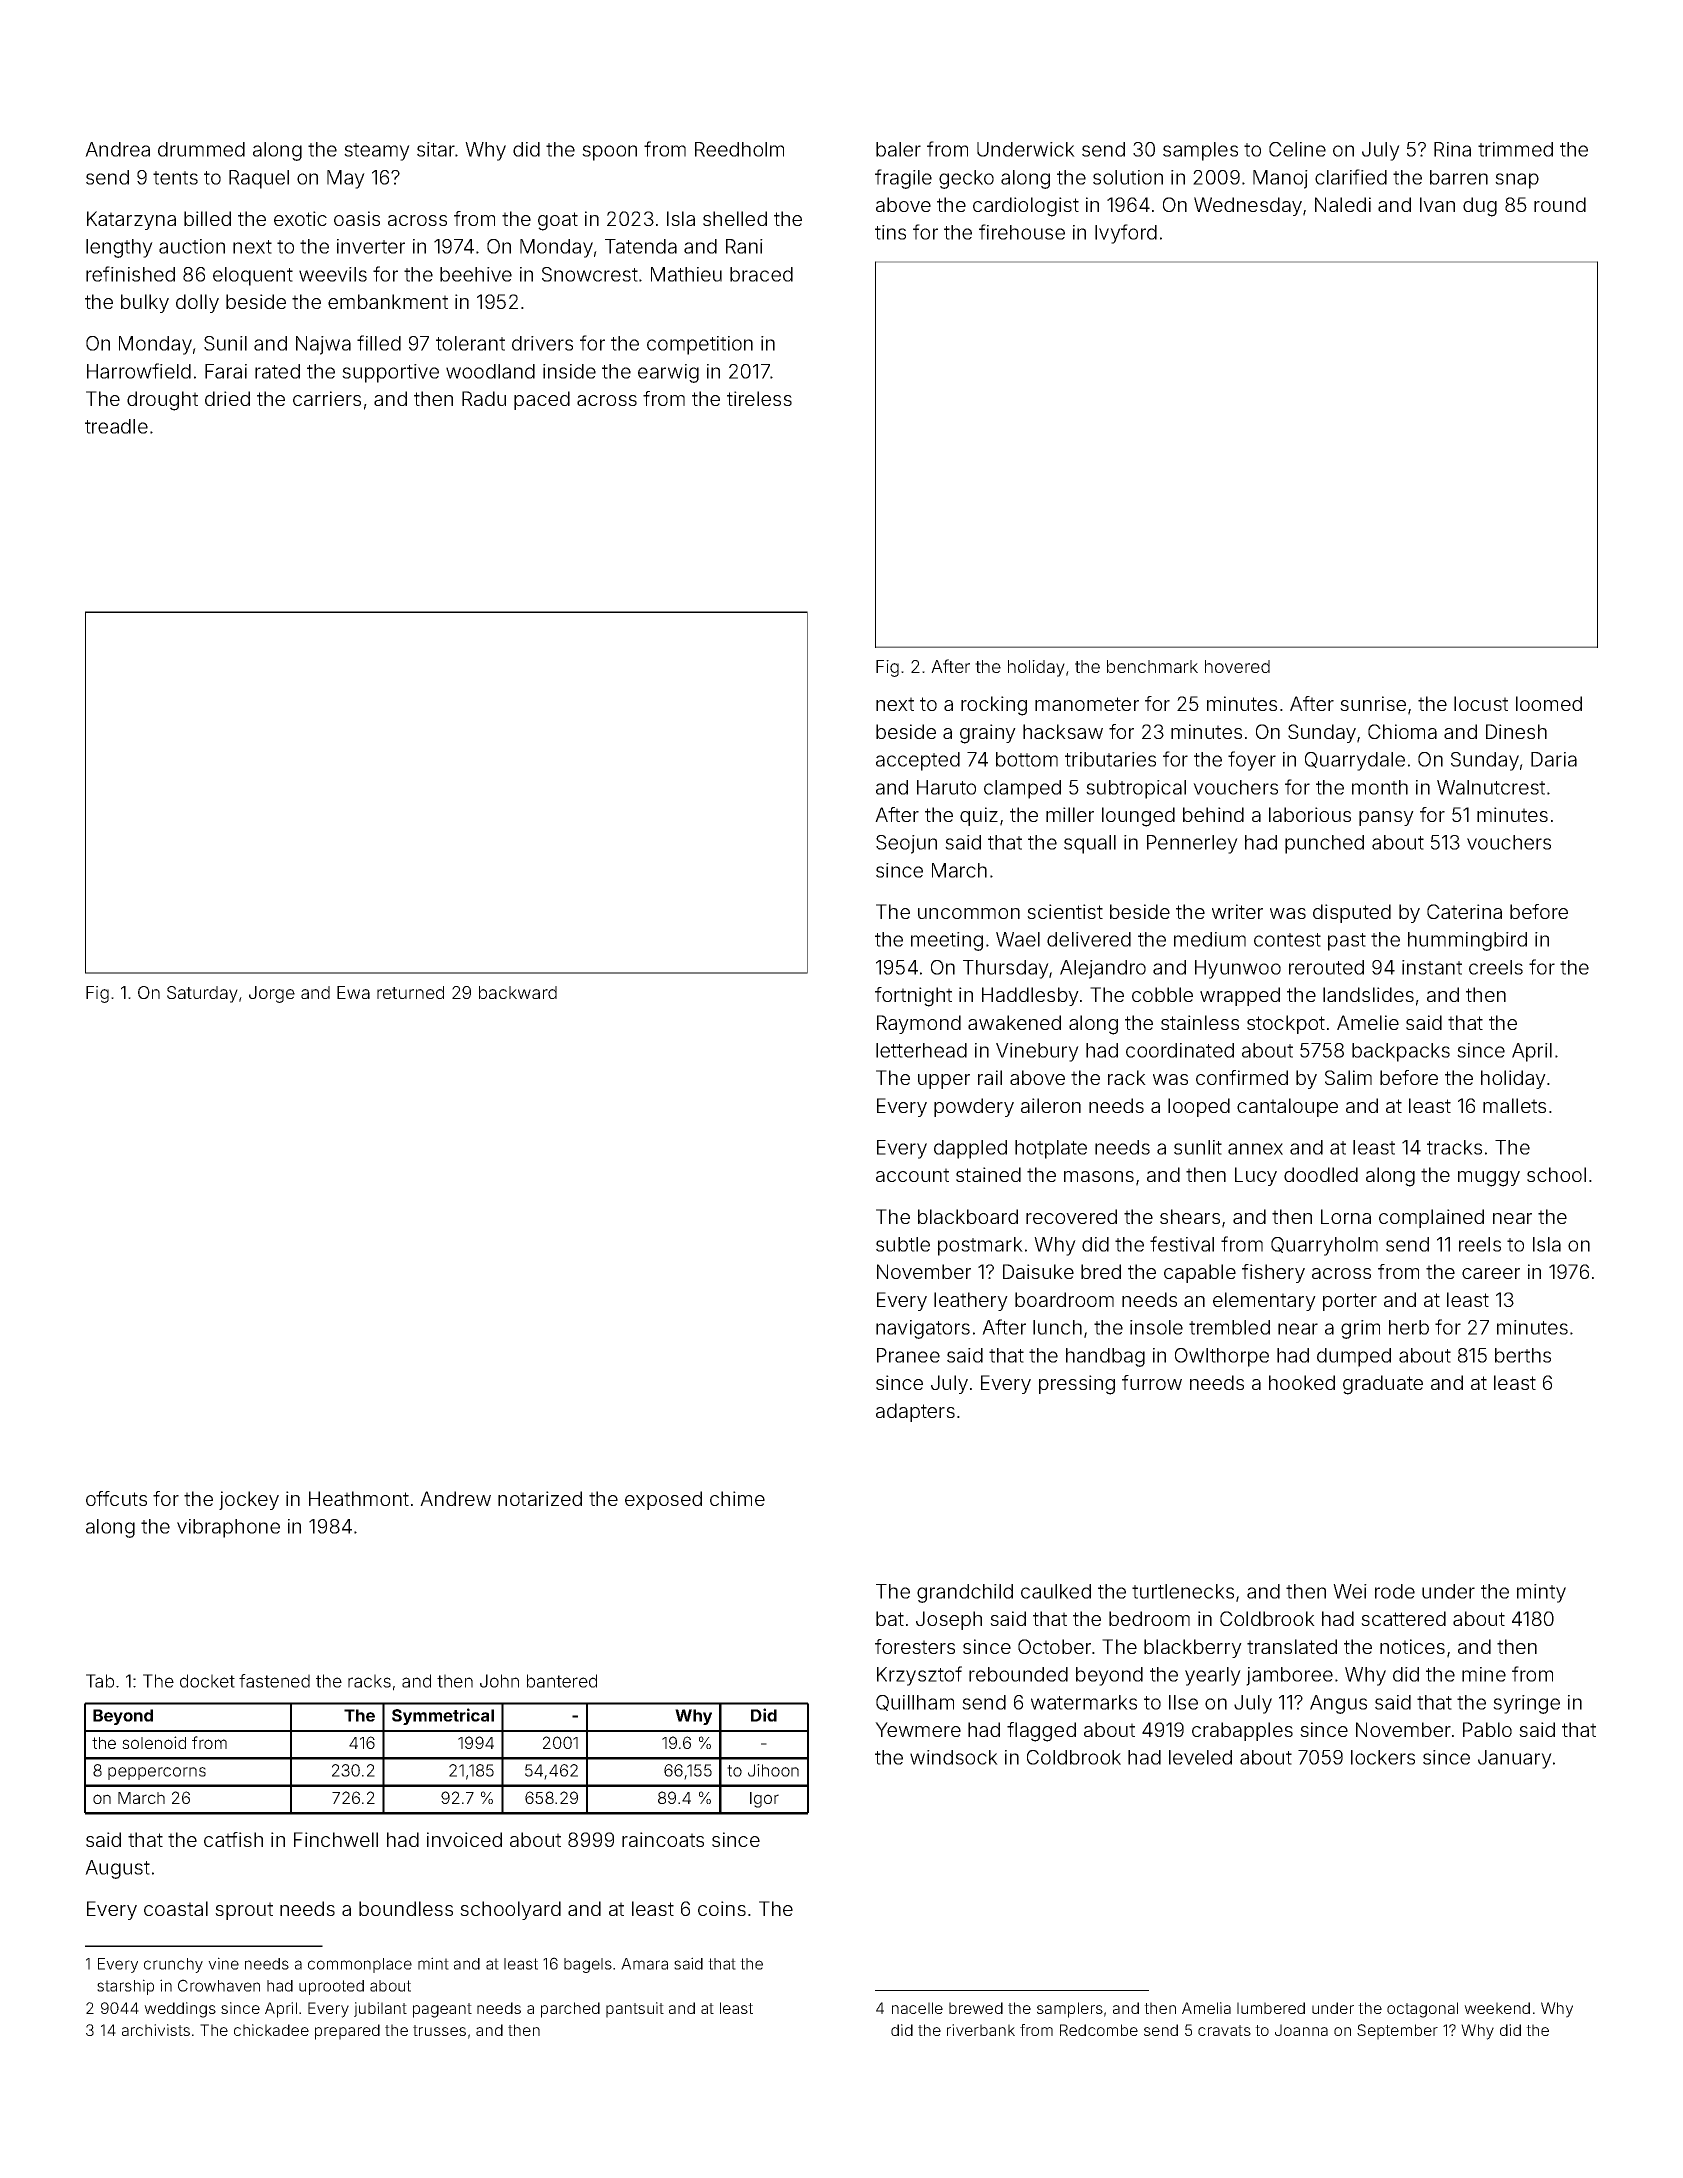 This screenshot has width=1683, height=2178. I want to click on trimmed, so click(1515, 149).
